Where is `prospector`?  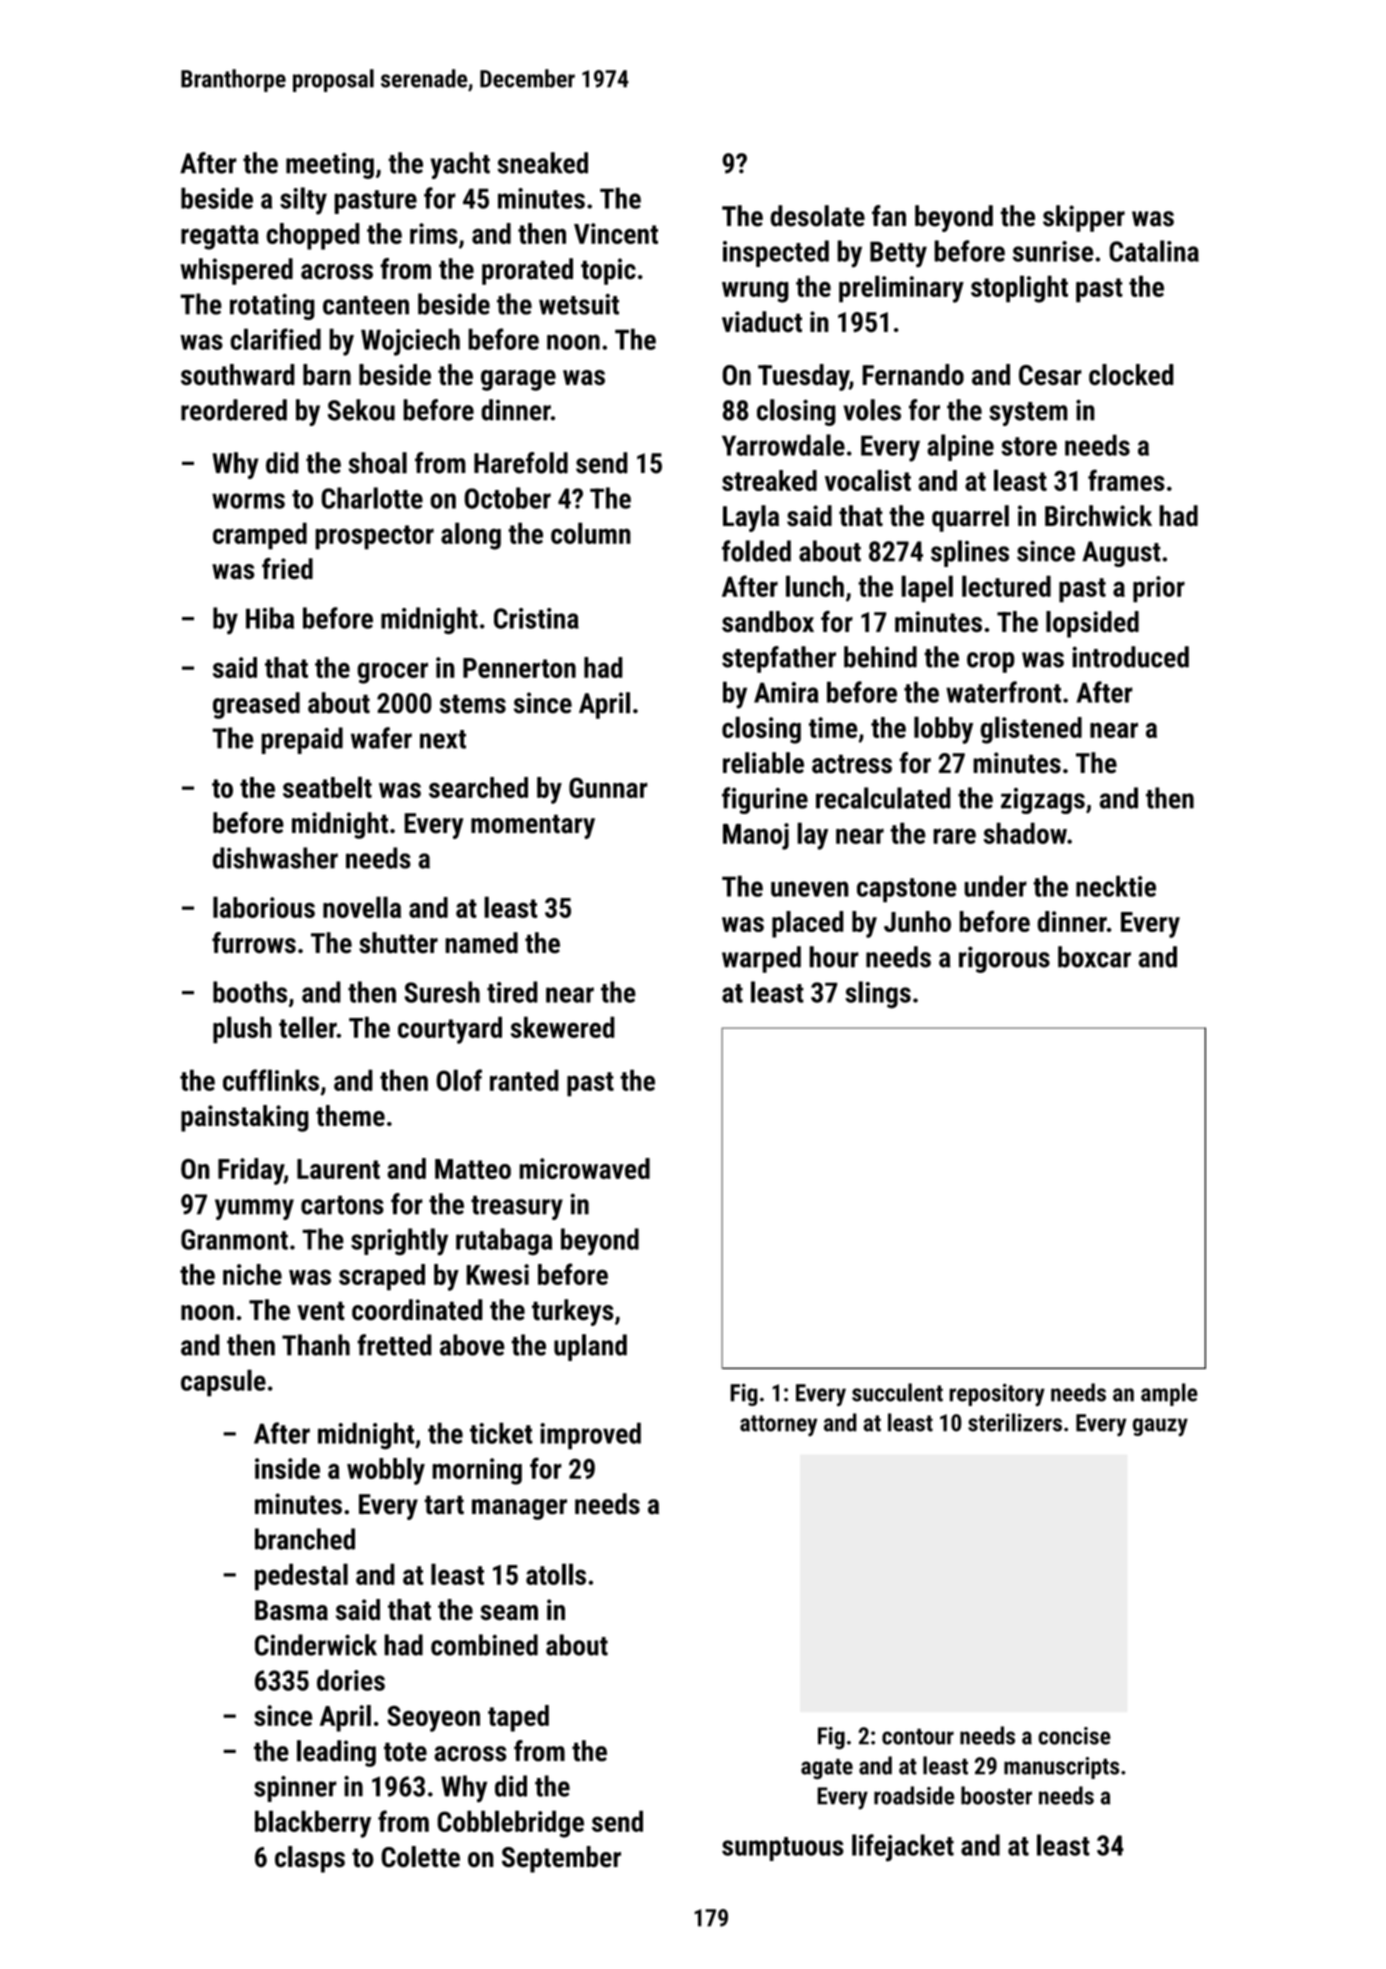 prospector is located at coordinates (374, 537).
